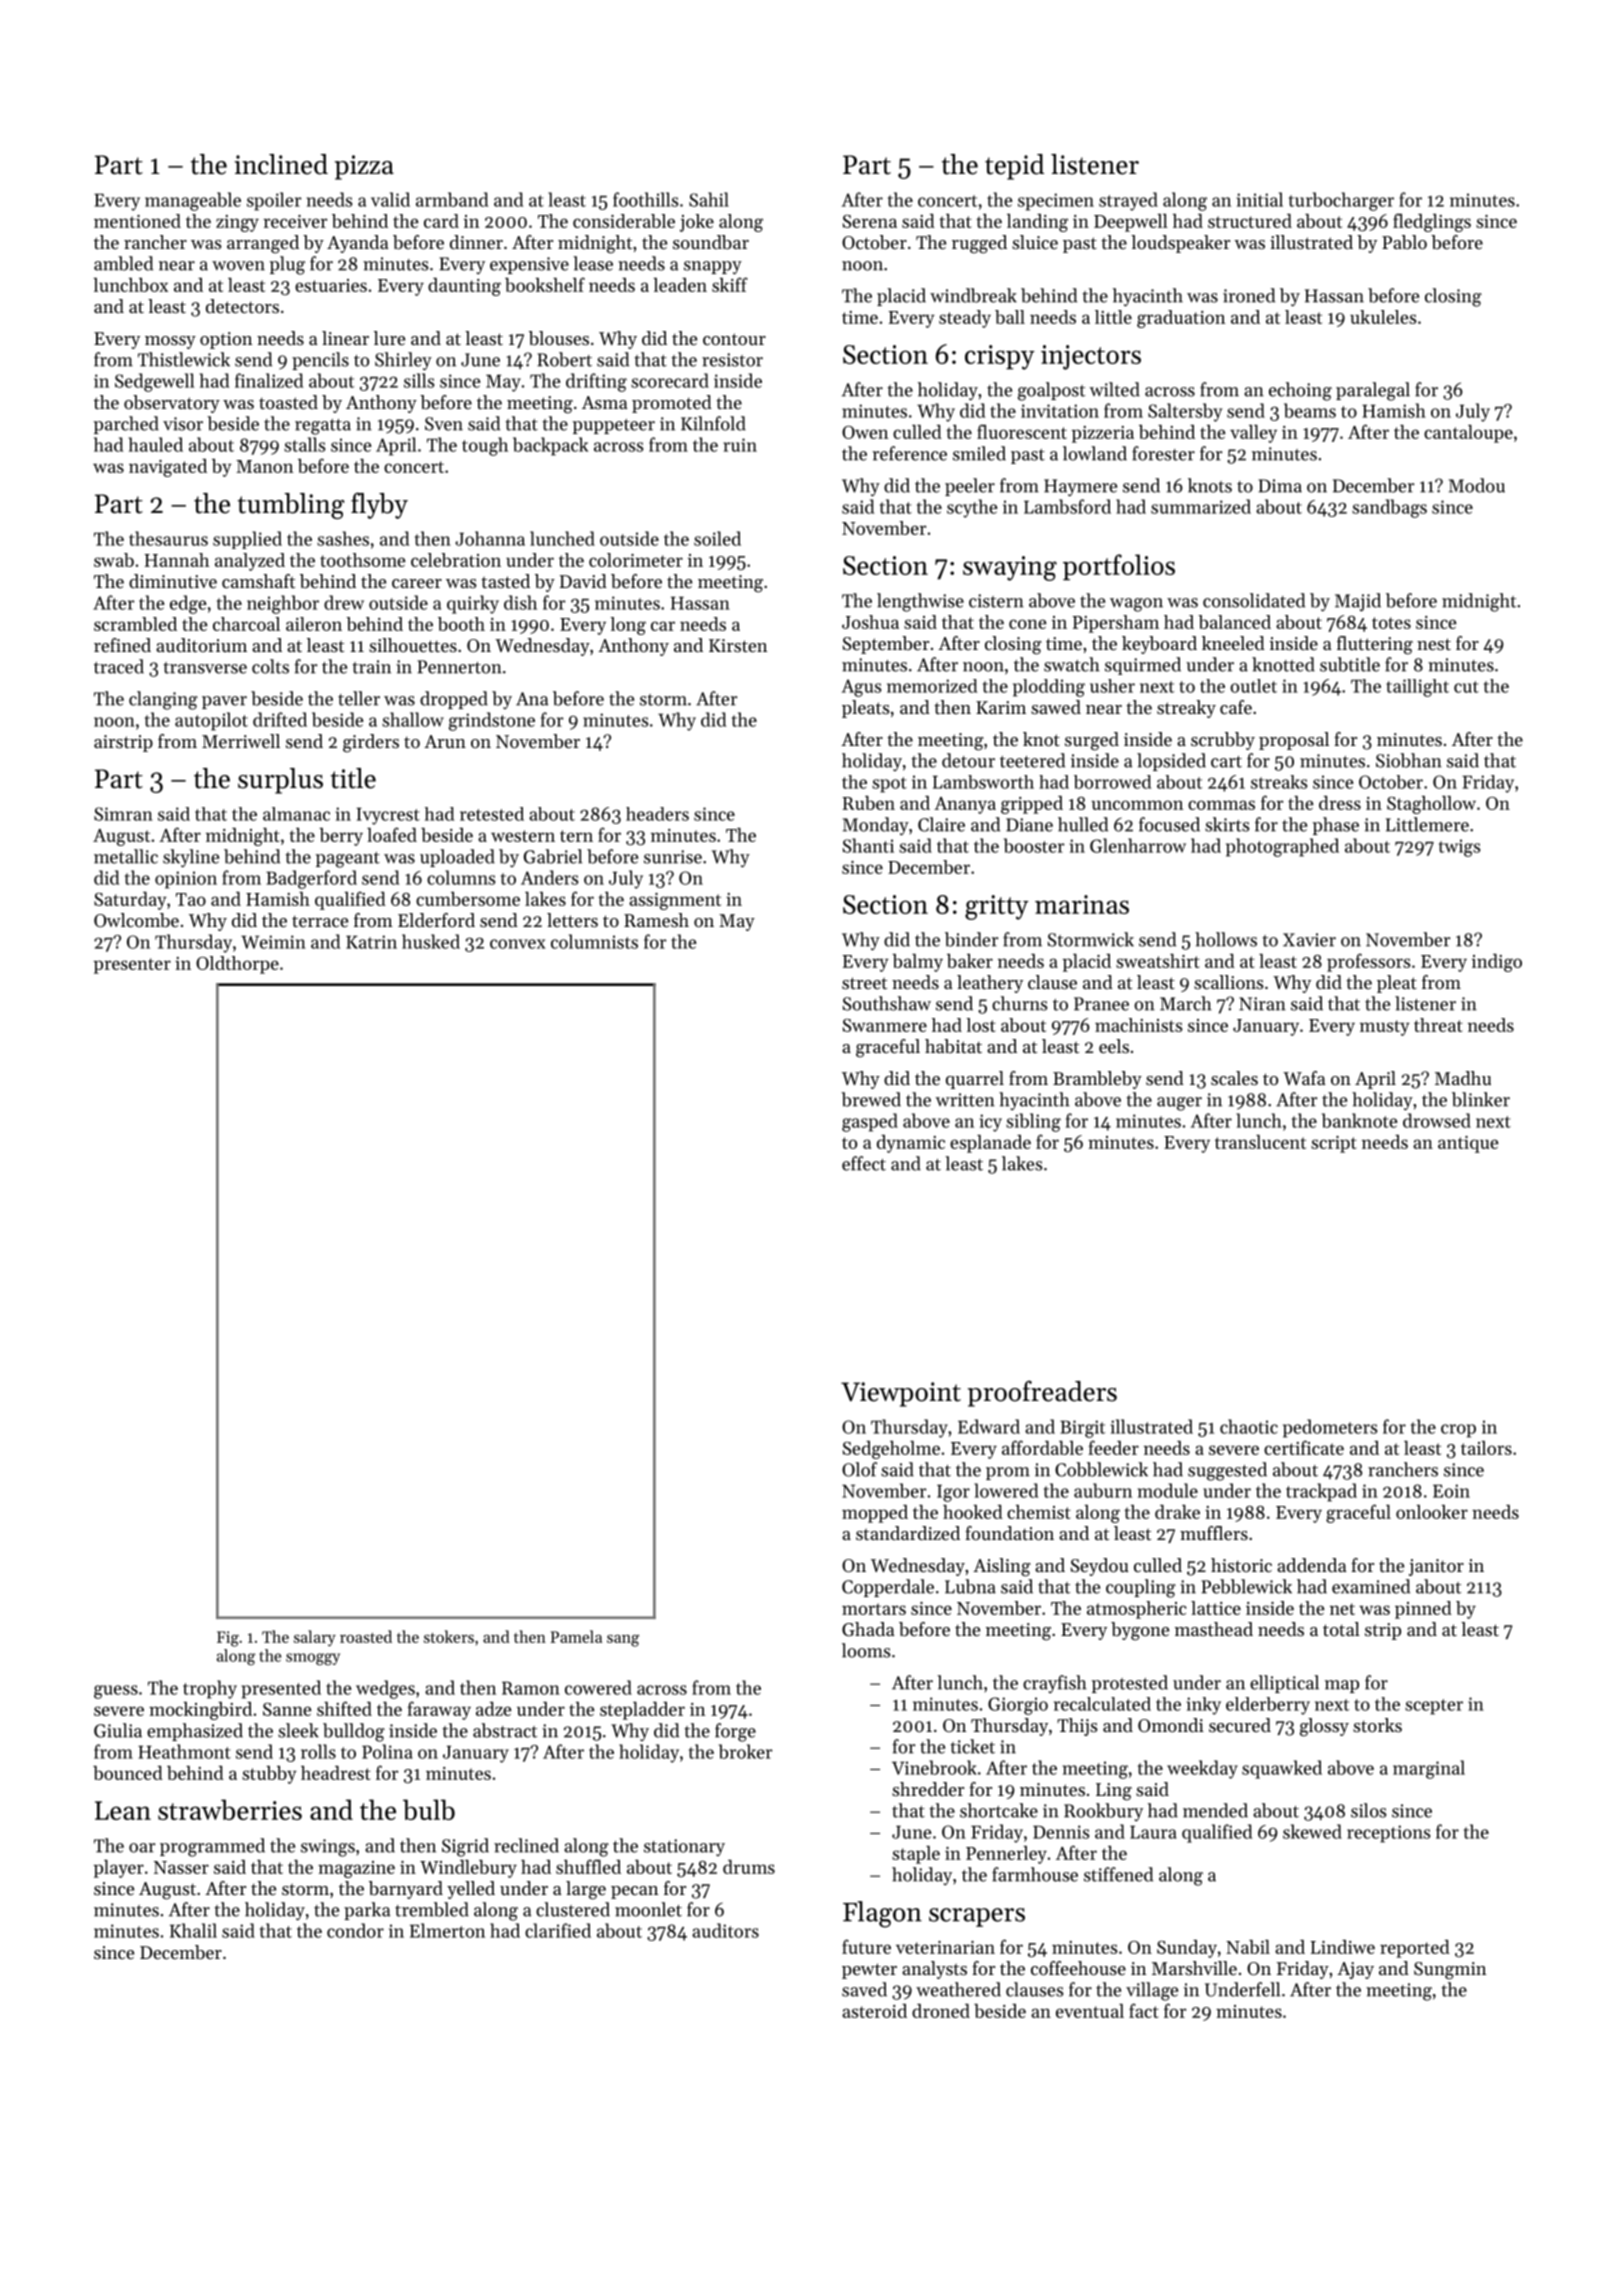 This screenshot has height=2292, width=1620. Describe the element at coordinates (237, 965) in the screenshot. I see `Oldthorpe` at that location.
